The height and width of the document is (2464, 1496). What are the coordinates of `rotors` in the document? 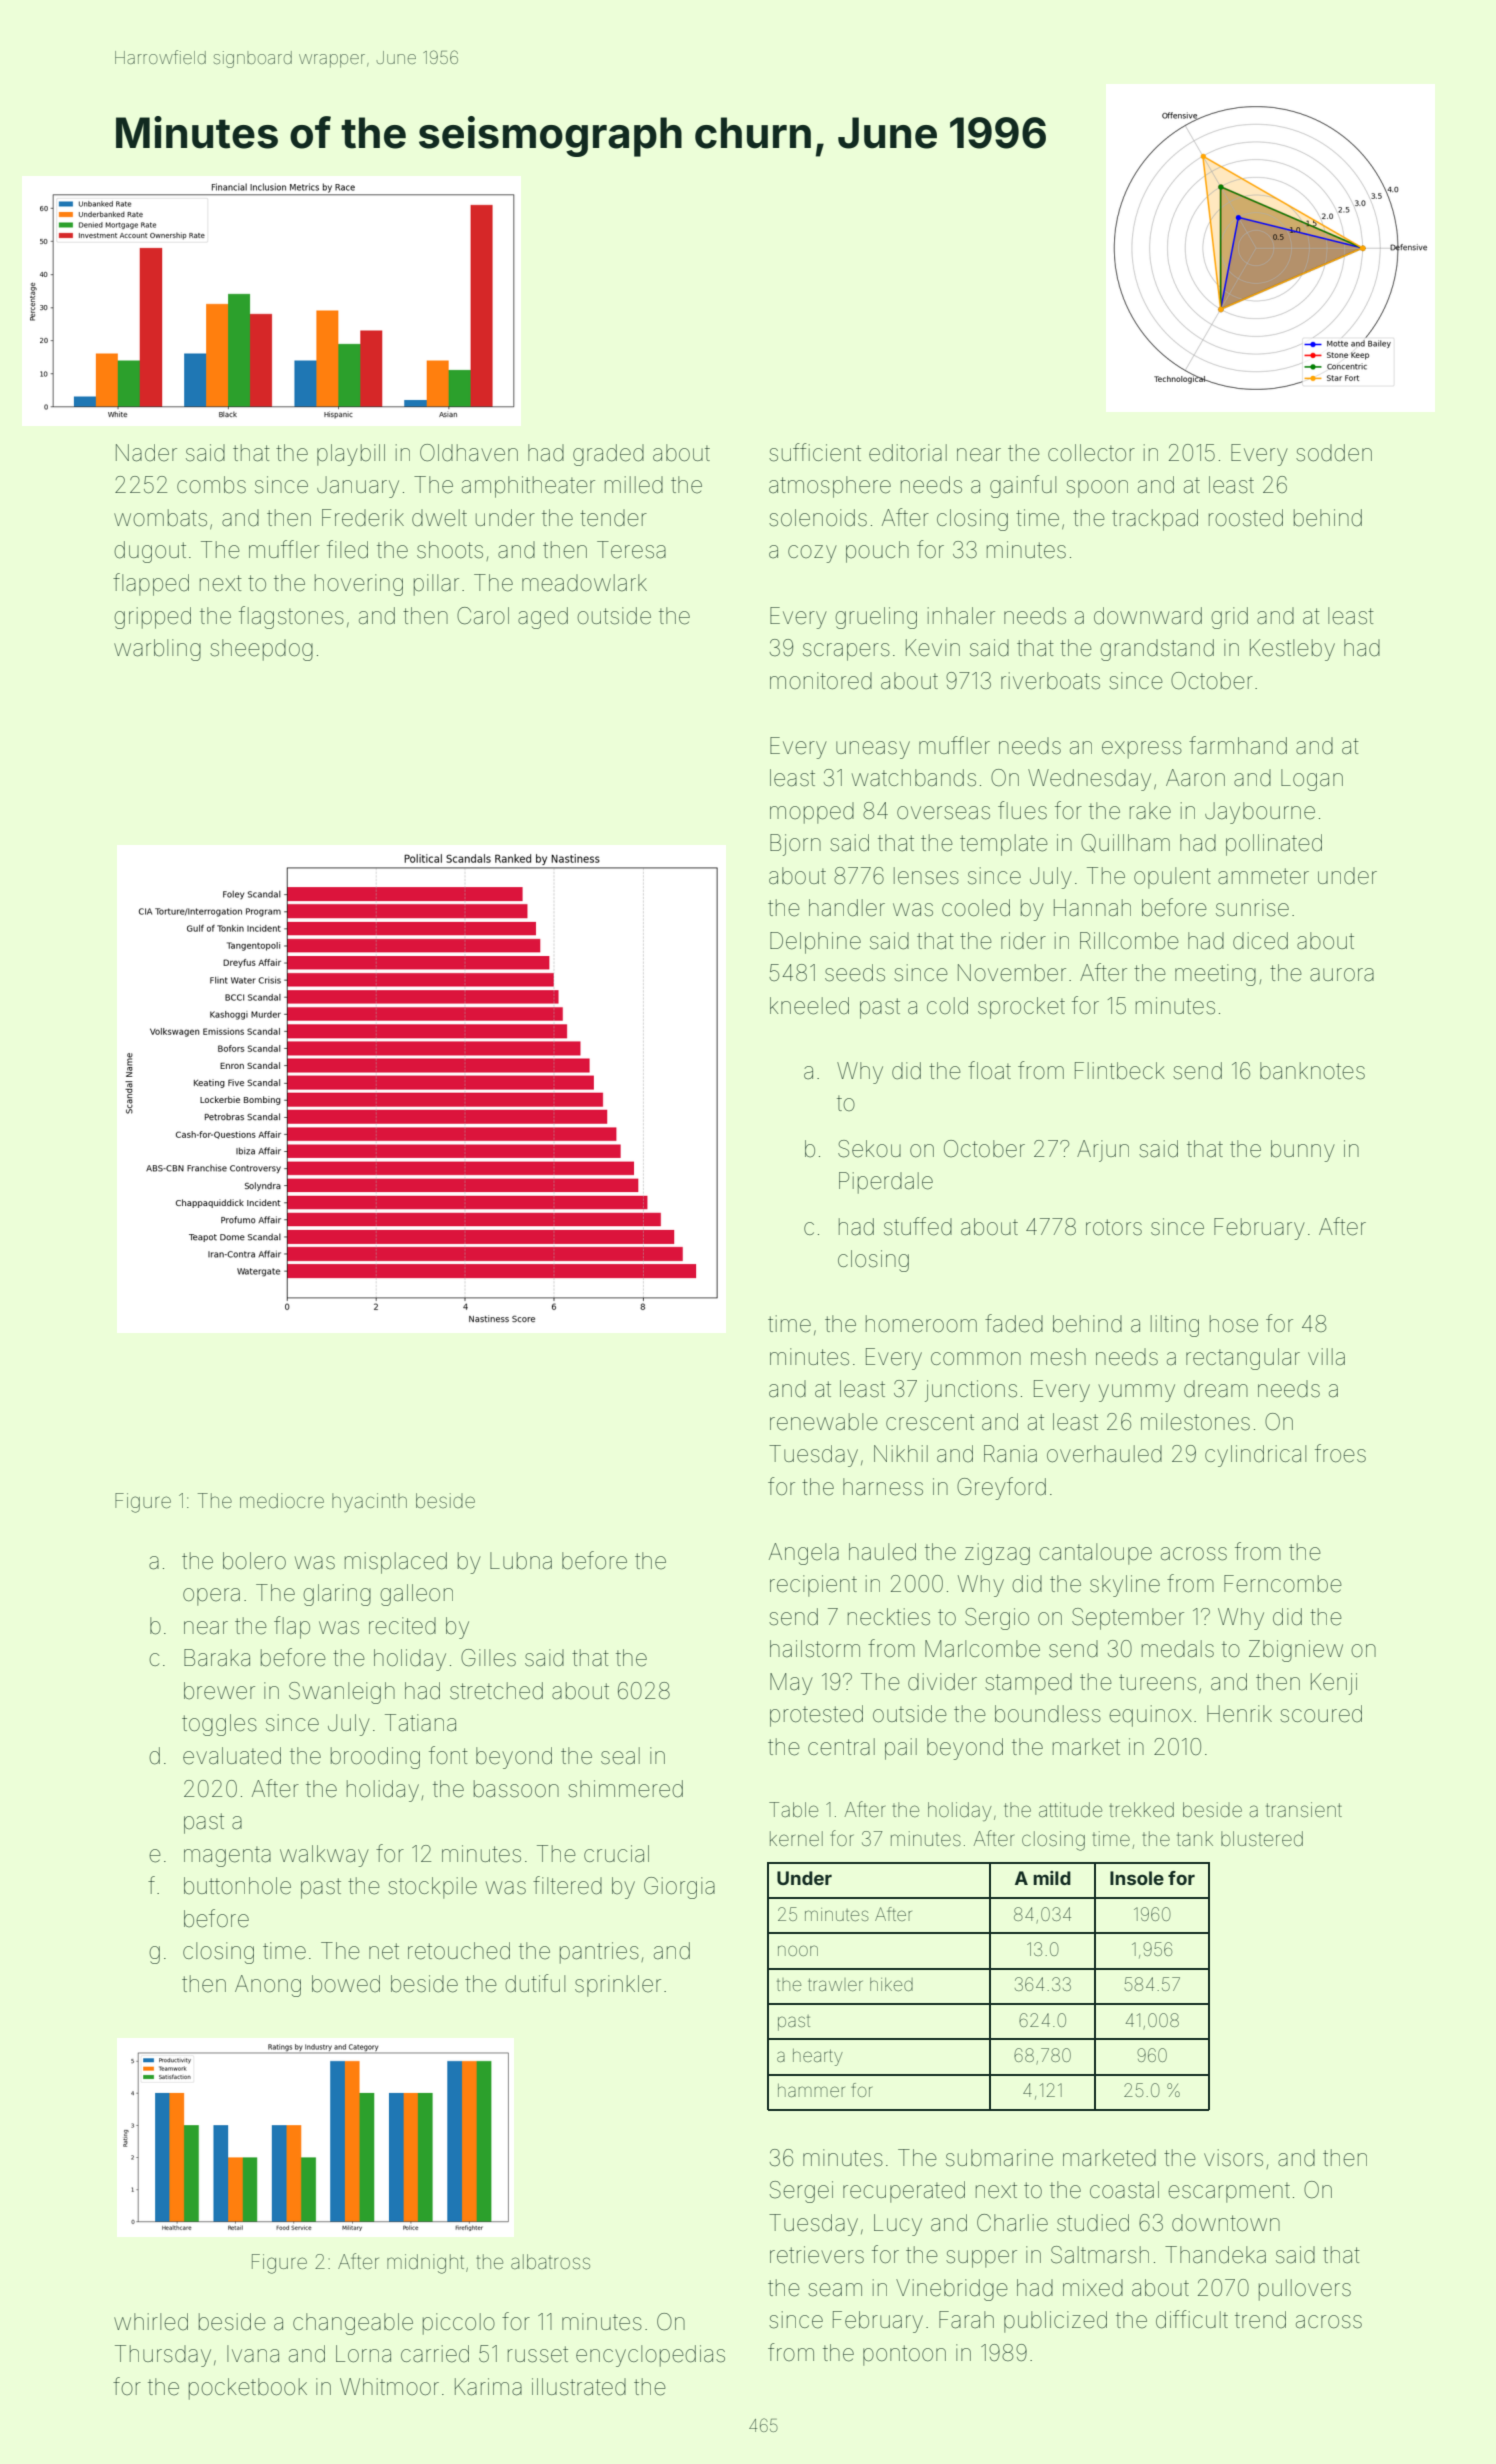 It's located at (1114, 1227).
